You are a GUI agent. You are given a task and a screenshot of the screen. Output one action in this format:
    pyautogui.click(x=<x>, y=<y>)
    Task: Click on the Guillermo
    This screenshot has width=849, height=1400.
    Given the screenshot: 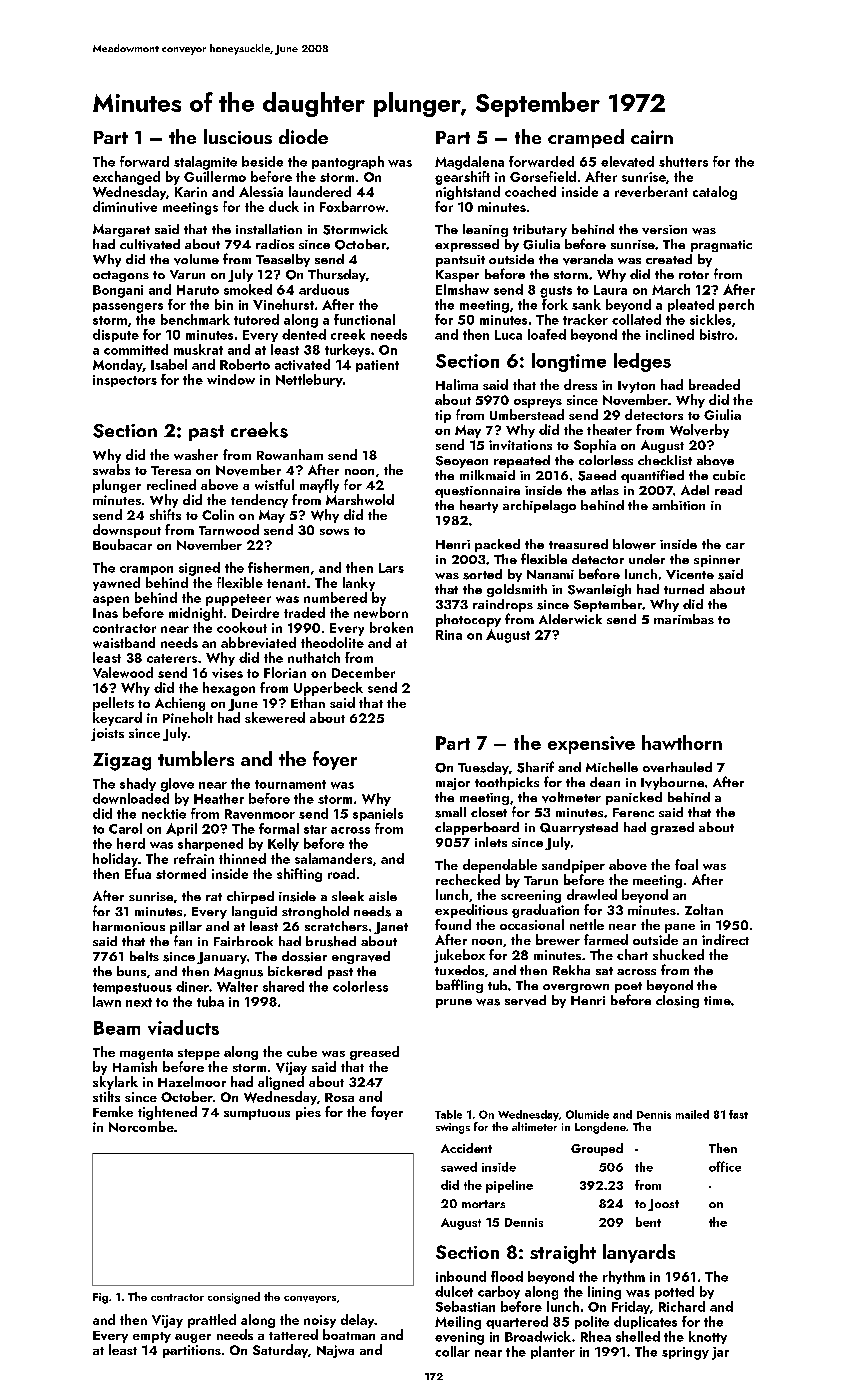 What is the action you would take?
    pyautogui.click(x=215, y=176)
